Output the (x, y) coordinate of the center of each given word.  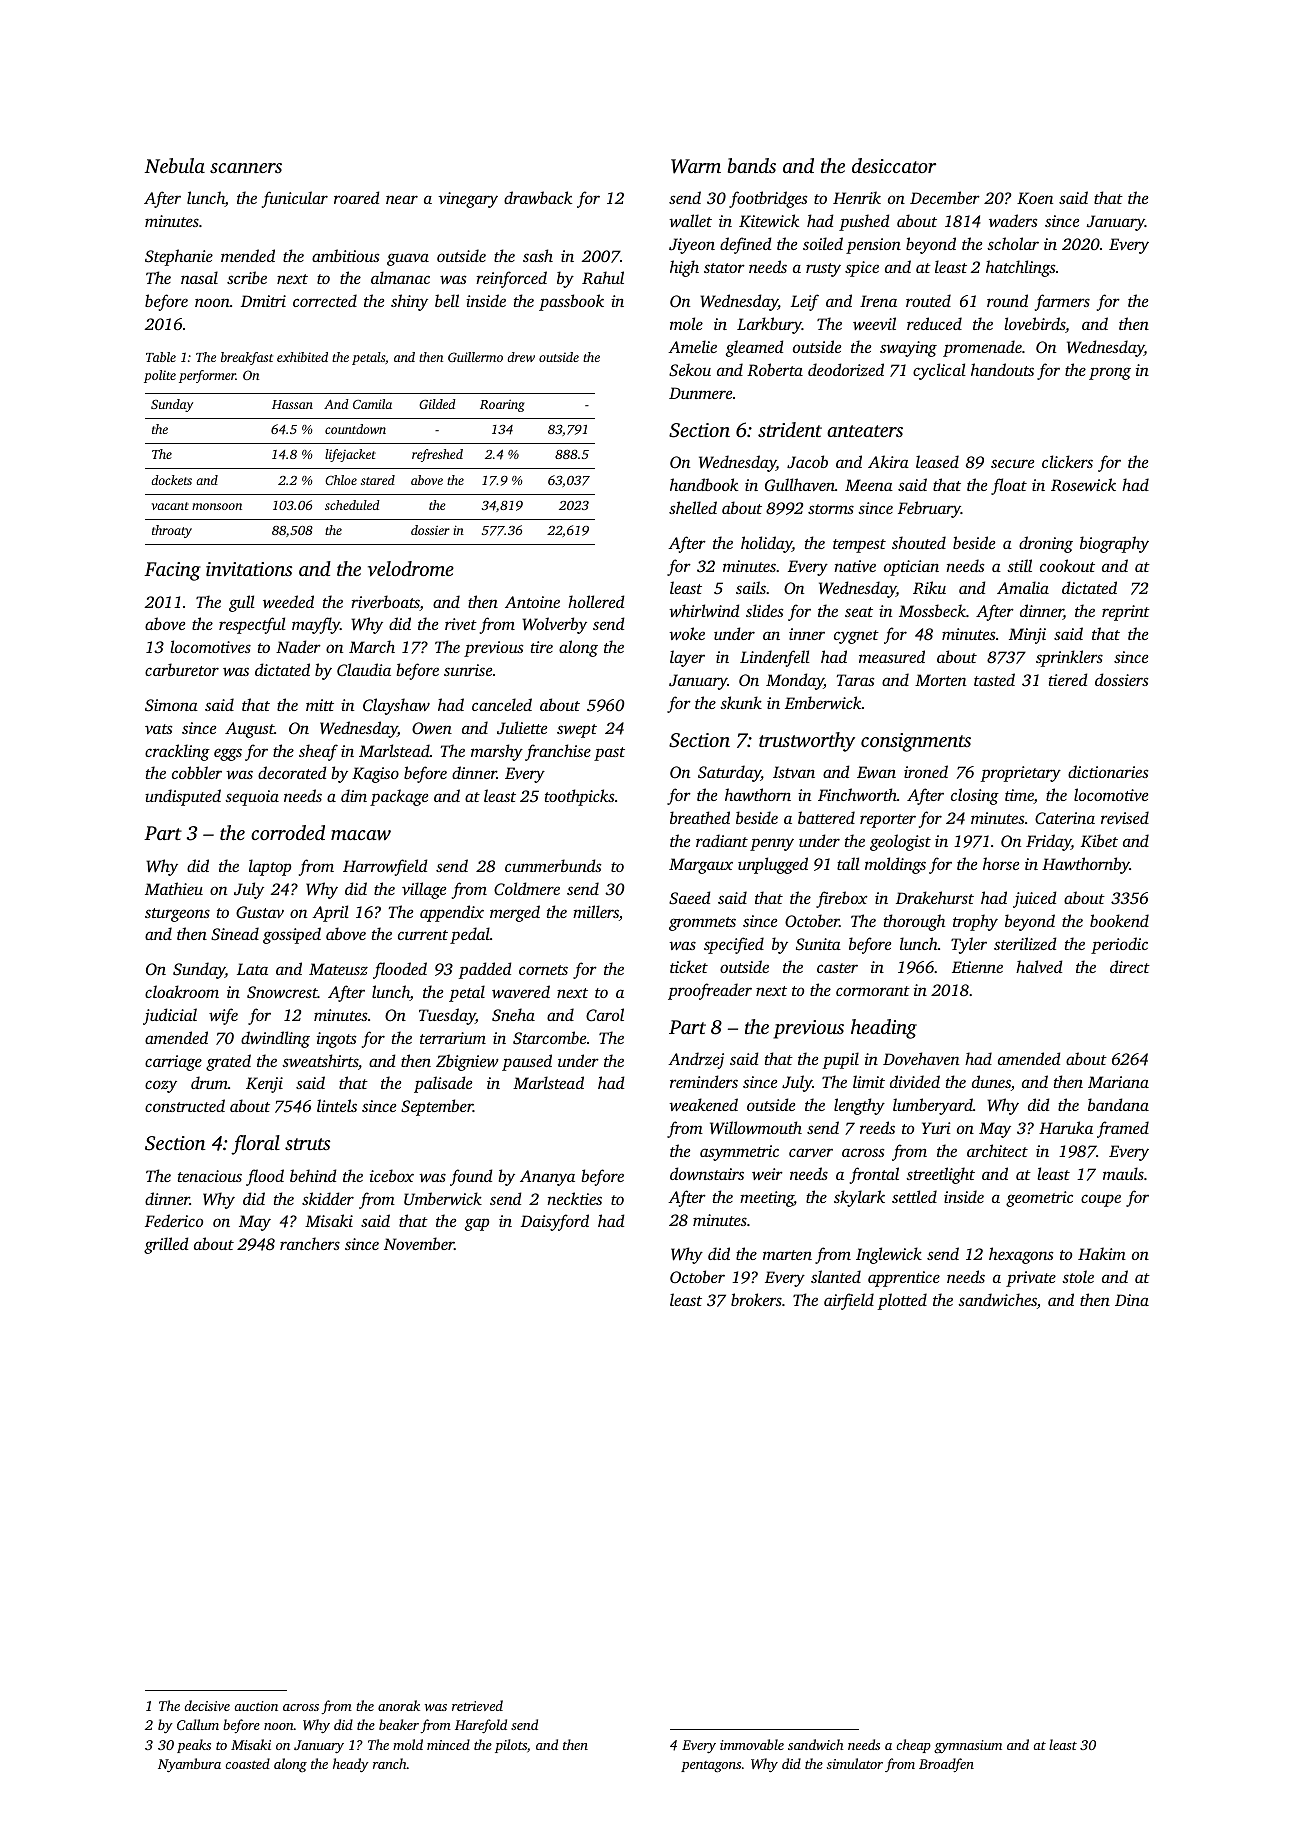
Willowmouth (756, 1128)
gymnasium (968, 1746)
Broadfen (946, 1765)
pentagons (711, 1766)
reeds (877, 1127)
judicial (170, 1016)
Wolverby (554, 625)
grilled (166, 1245)
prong (1110, 373)
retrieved (477, 1705)
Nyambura (189, 1765)
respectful (252, 625)
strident (790, 429)
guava (408, 259)
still (1019, 565)
